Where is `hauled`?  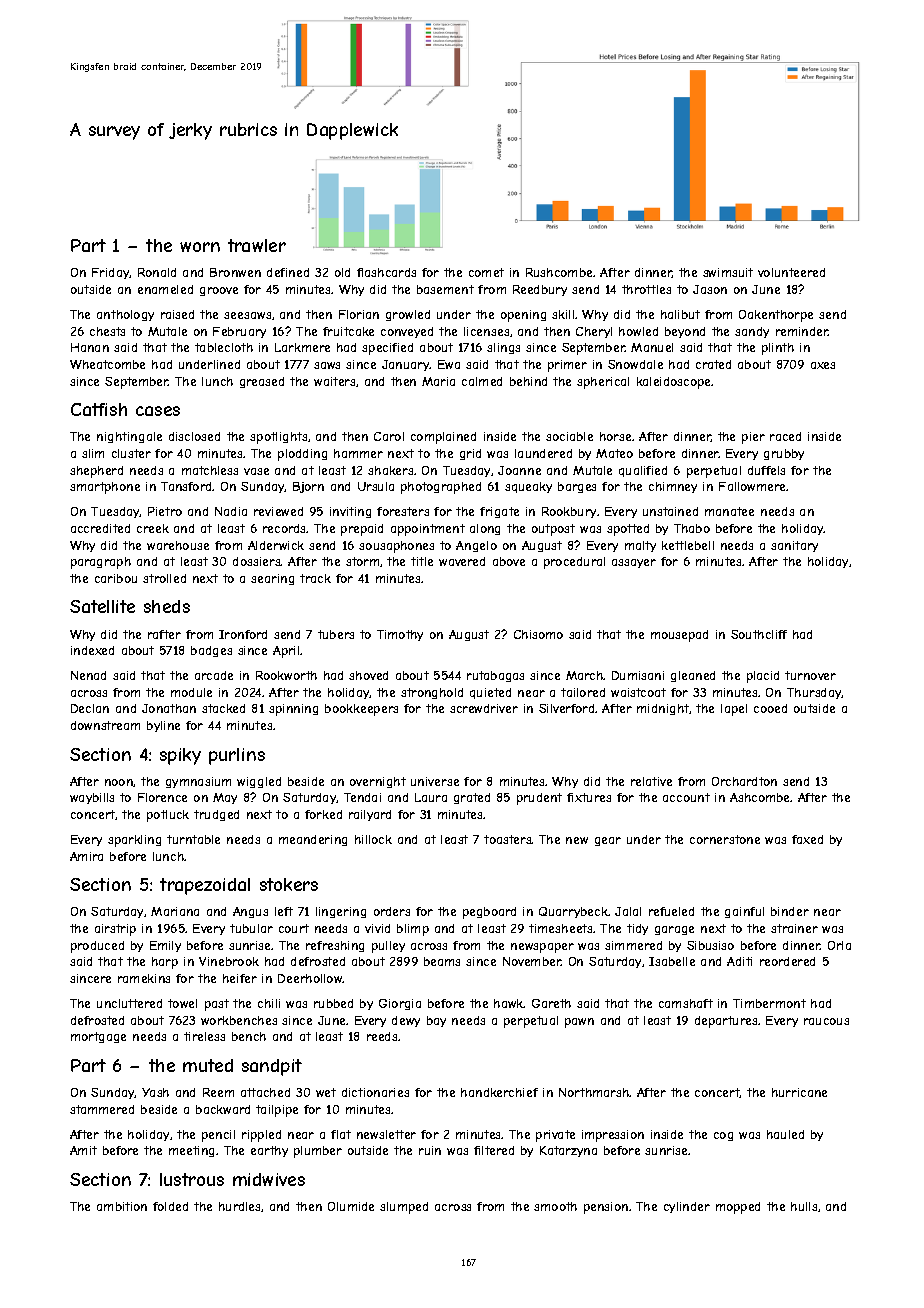 hauled is located at coordinates (785, 1134).
